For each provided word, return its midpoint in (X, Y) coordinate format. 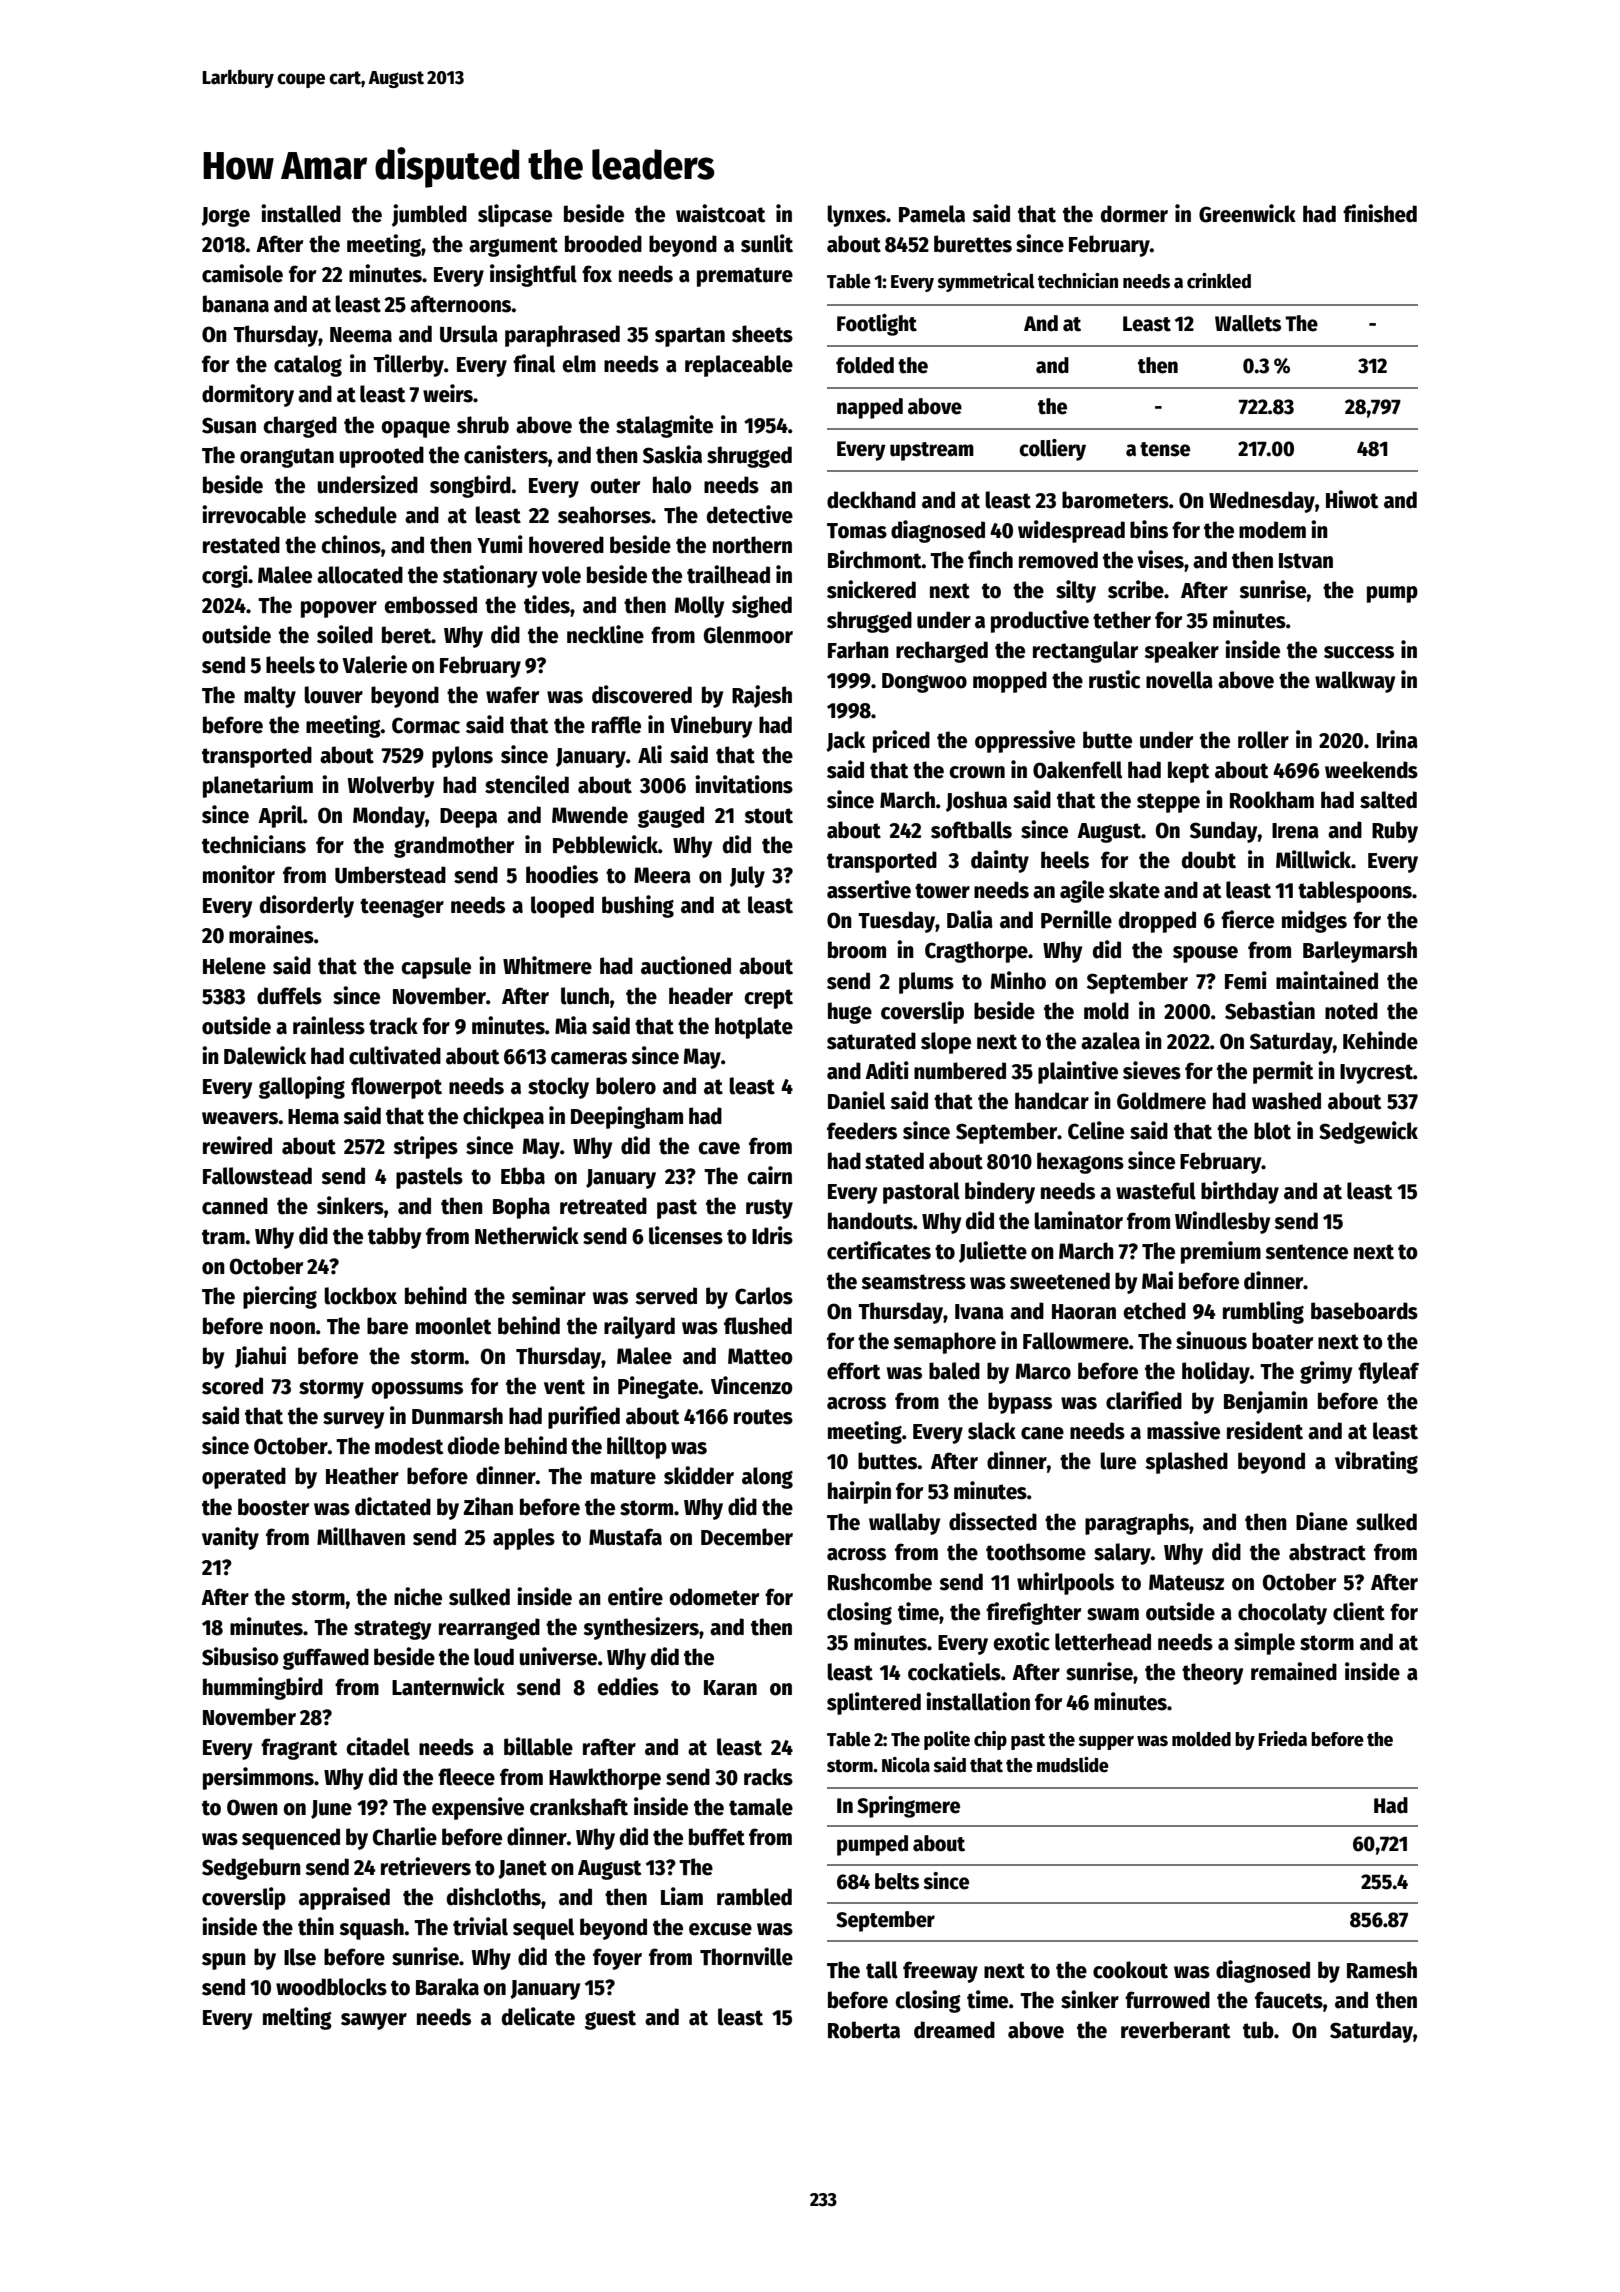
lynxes (856, 216)
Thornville (746, 1956)
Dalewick (265, 1055)
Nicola (906, 1765)
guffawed (326, 1659)
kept (1188, 772)
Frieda (1282, 1739)
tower (942, 891)
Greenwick (1247, 213)
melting (297, 2018)
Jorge (225, 217)
